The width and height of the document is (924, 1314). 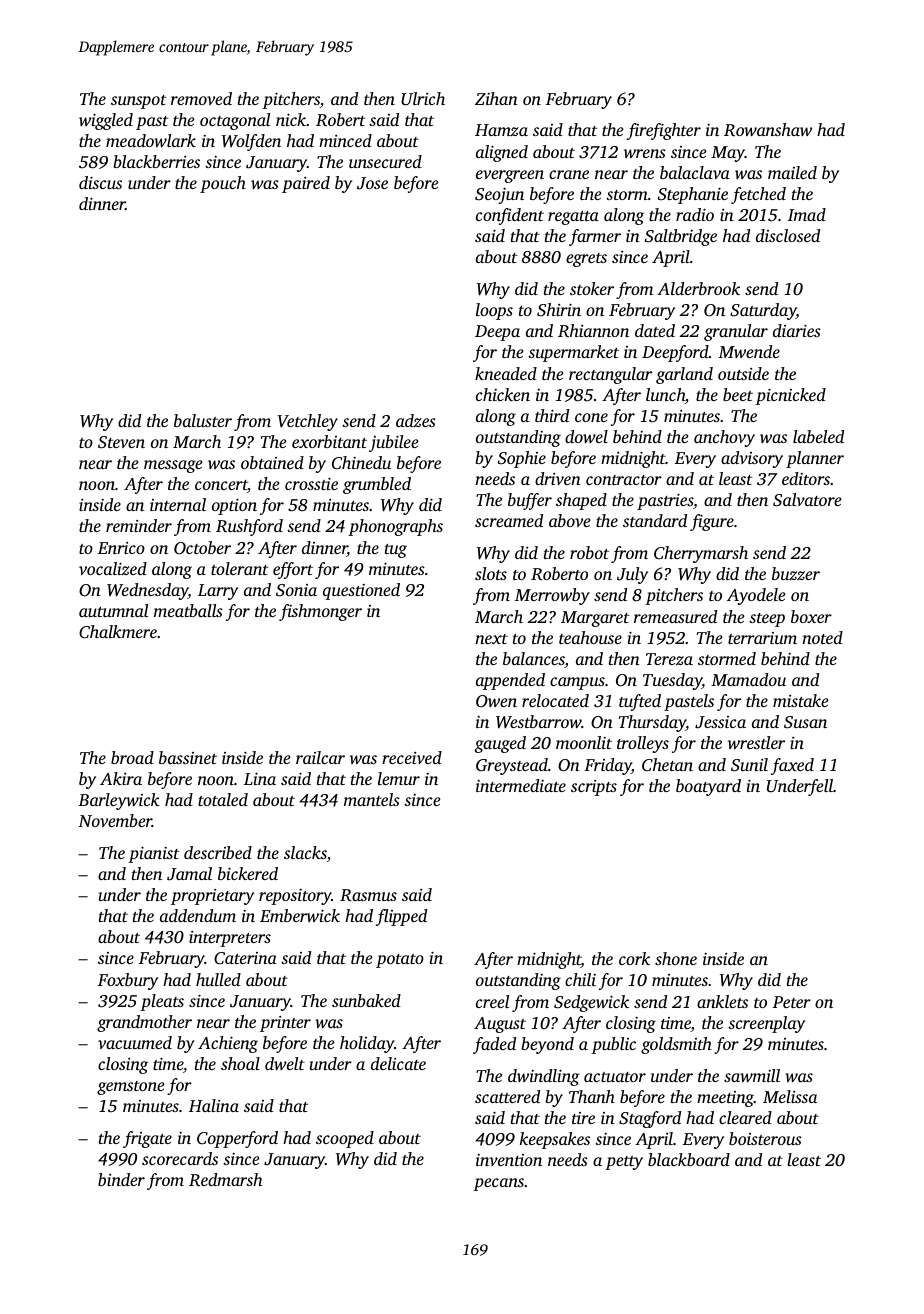 I want to click on diaries, so click(x=797, y=330).
